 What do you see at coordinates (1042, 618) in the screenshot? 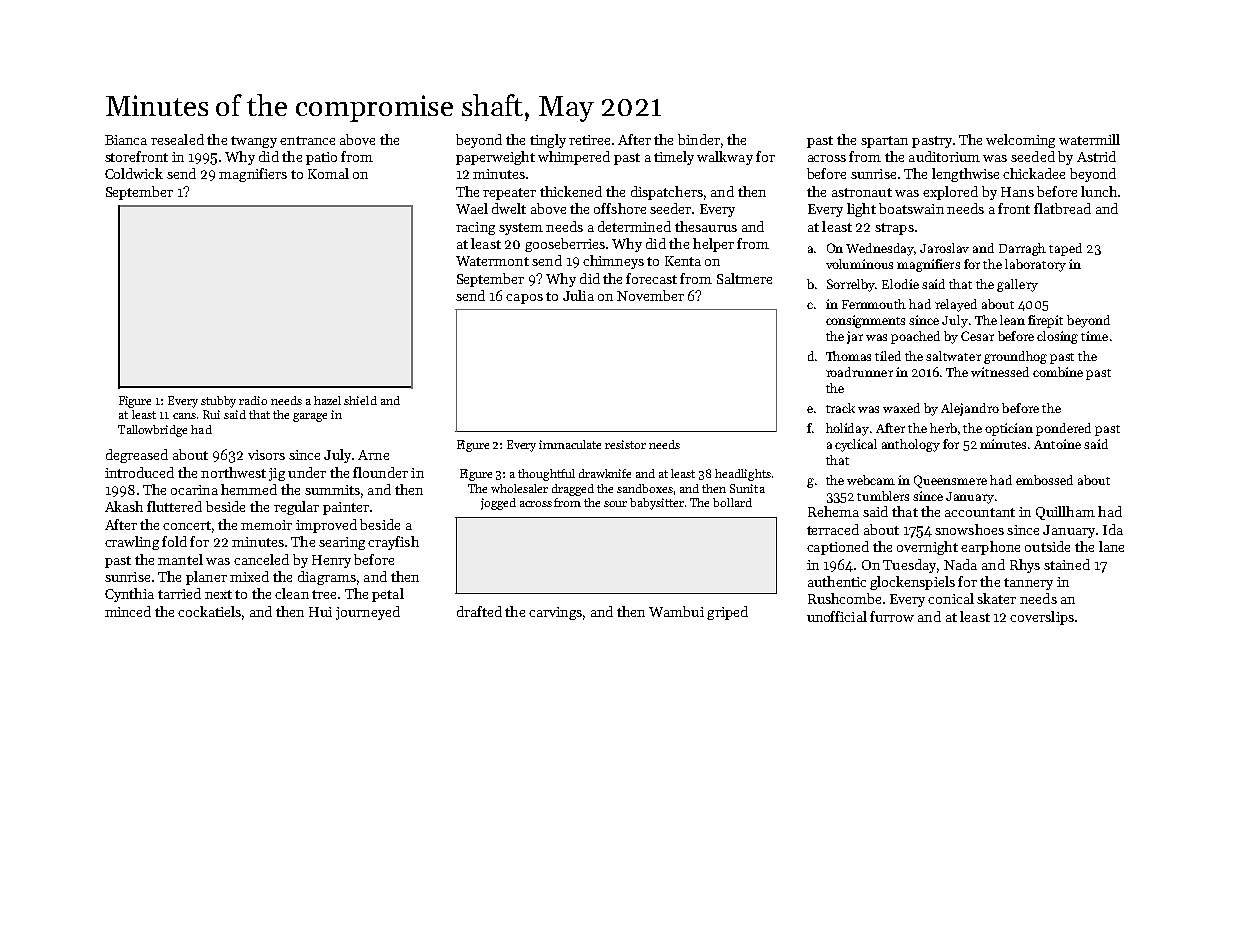
I see `coverslips` at bounding box center [1042, 618].
